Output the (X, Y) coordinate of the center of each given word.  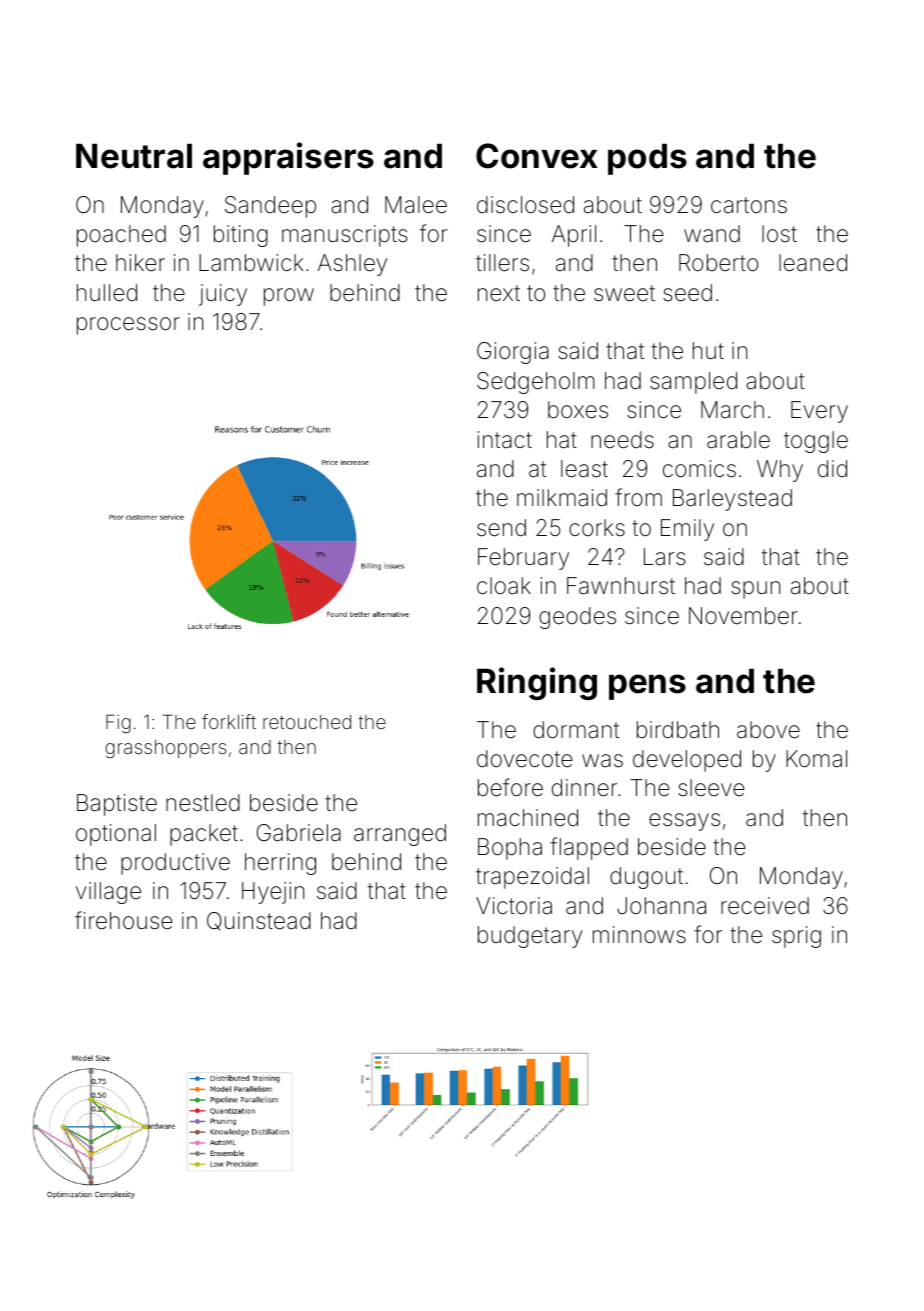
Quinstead (259, 921)
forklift (229, 721)
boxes (578, 410)
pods (647, 159)
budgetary (530, 937)
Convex (537, 156)
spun (755, 590)
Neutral (134, 156)
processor (128, 326)
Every (819, 412)
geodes (577, 618)
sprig (796, 937)
